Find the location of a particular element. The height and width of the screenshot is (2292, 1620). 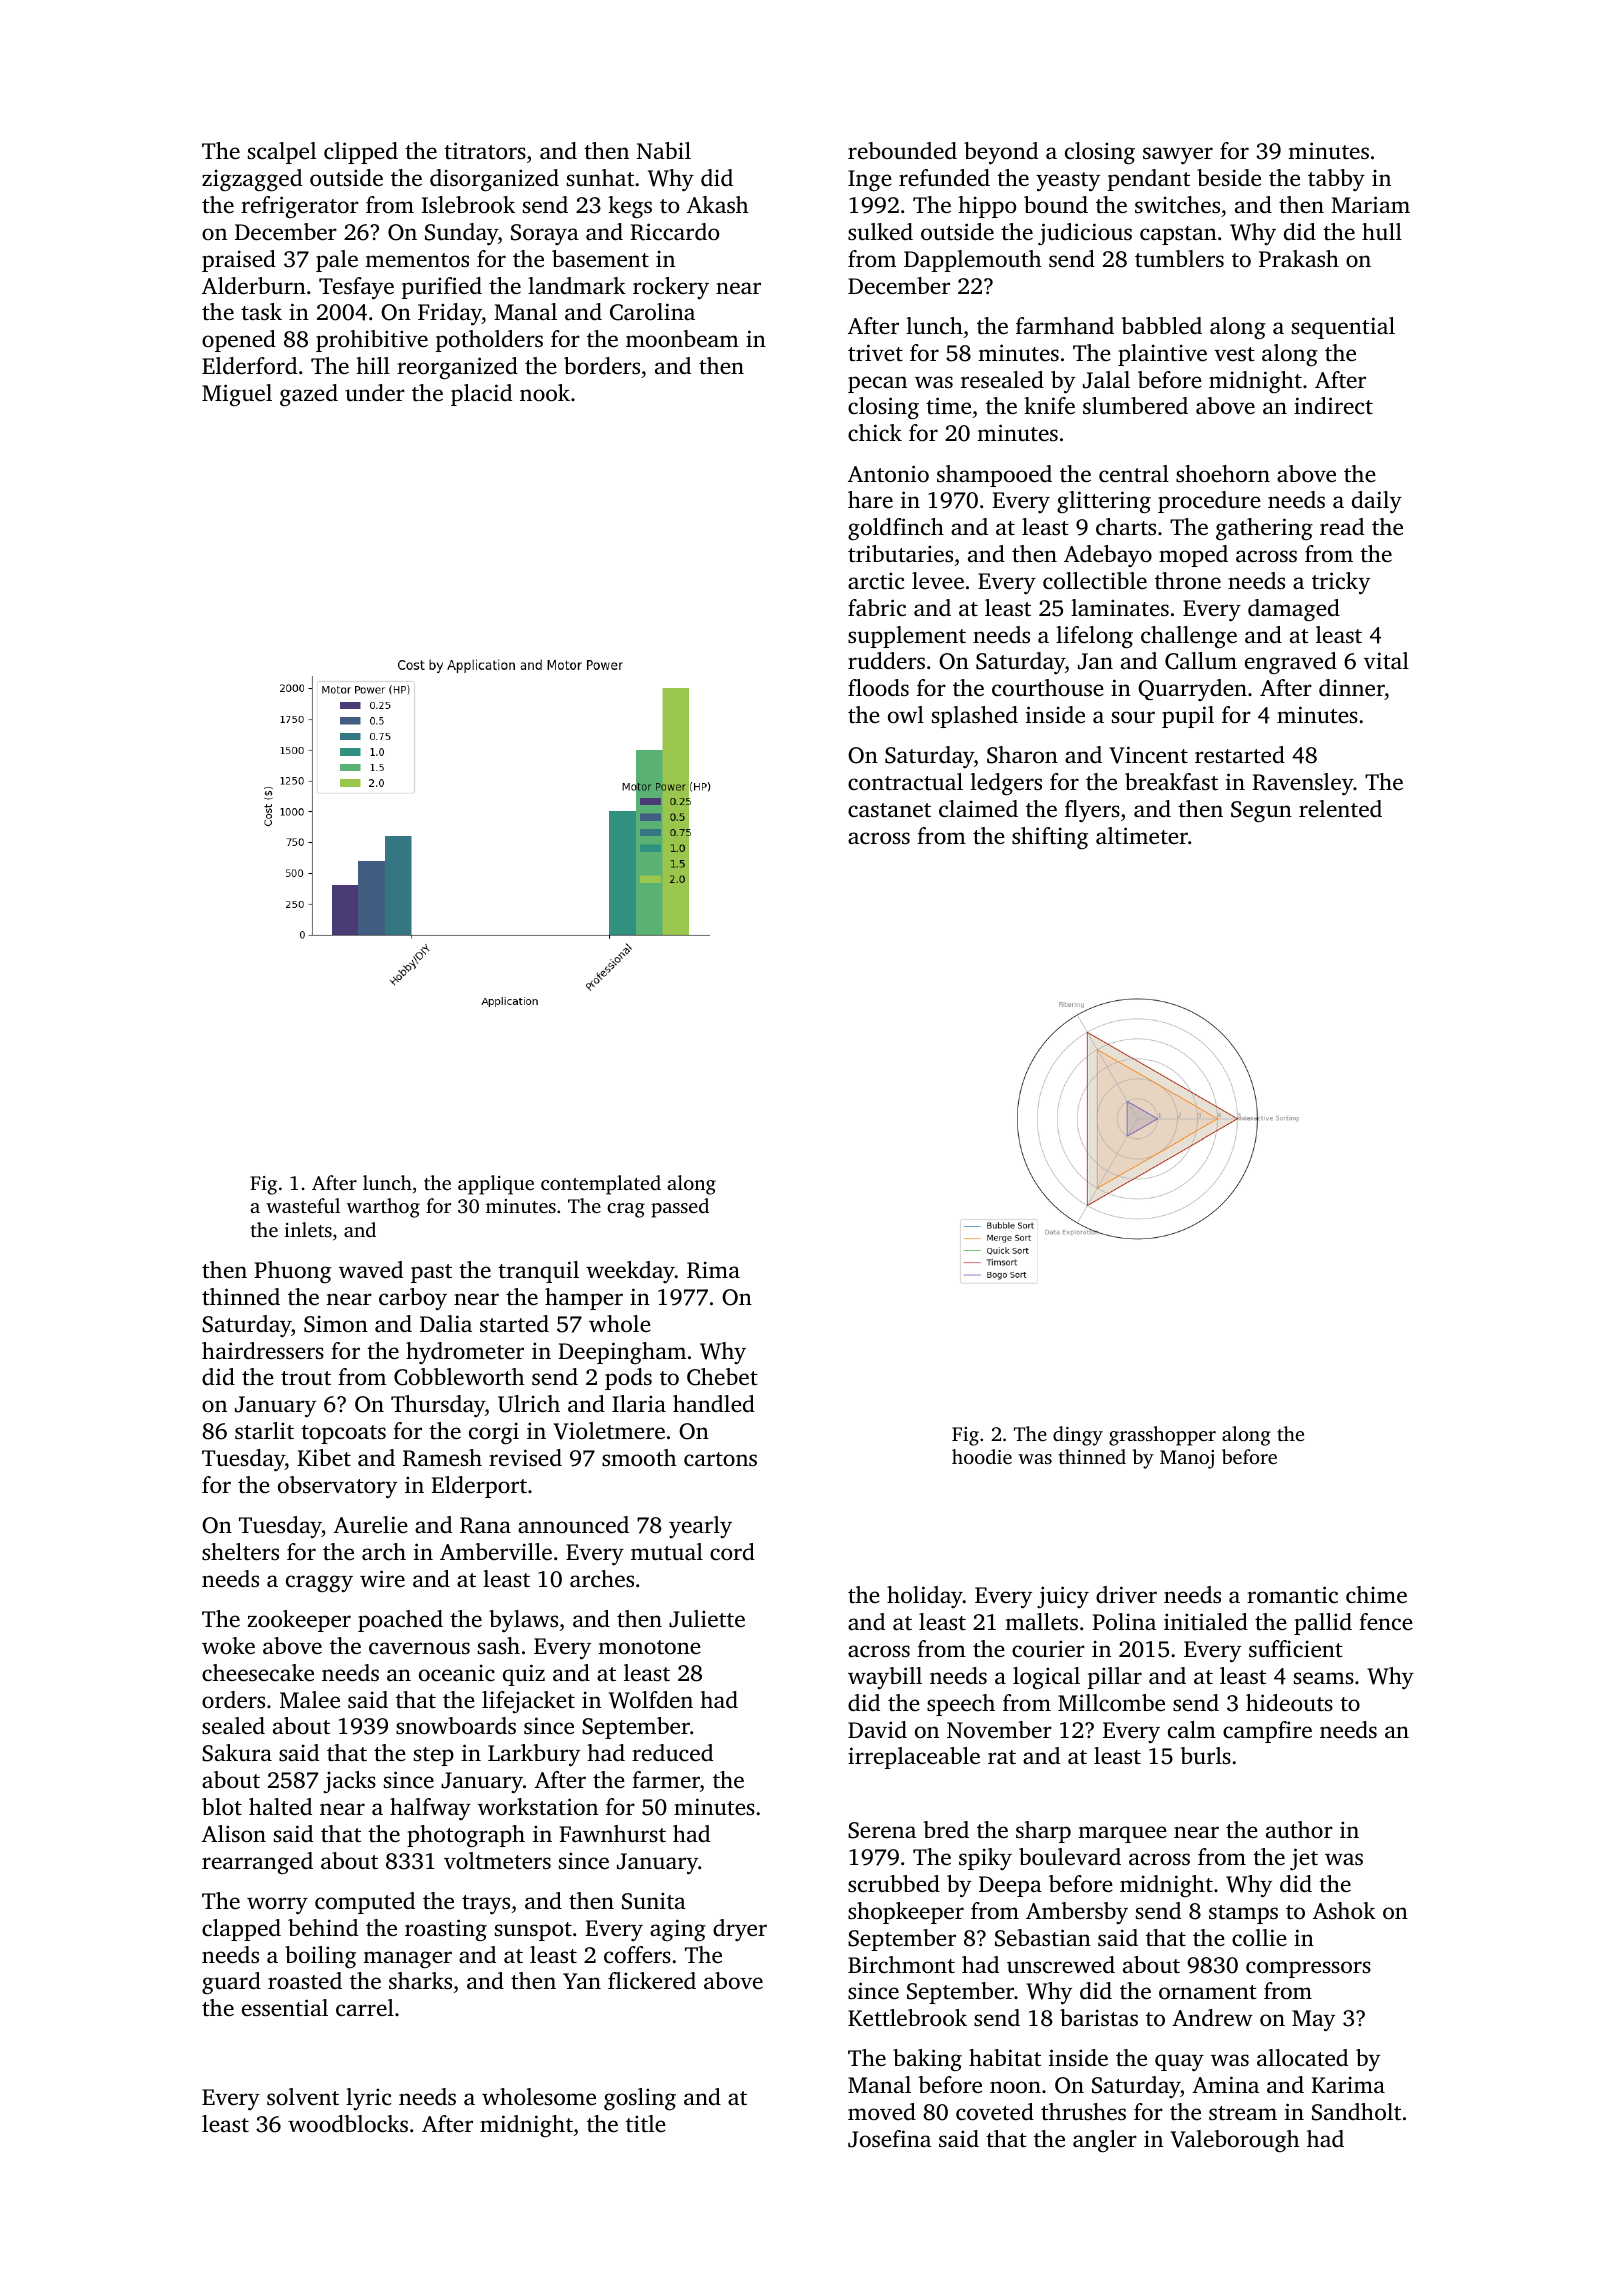

sawyer is located at coordinates (1178, 156).
